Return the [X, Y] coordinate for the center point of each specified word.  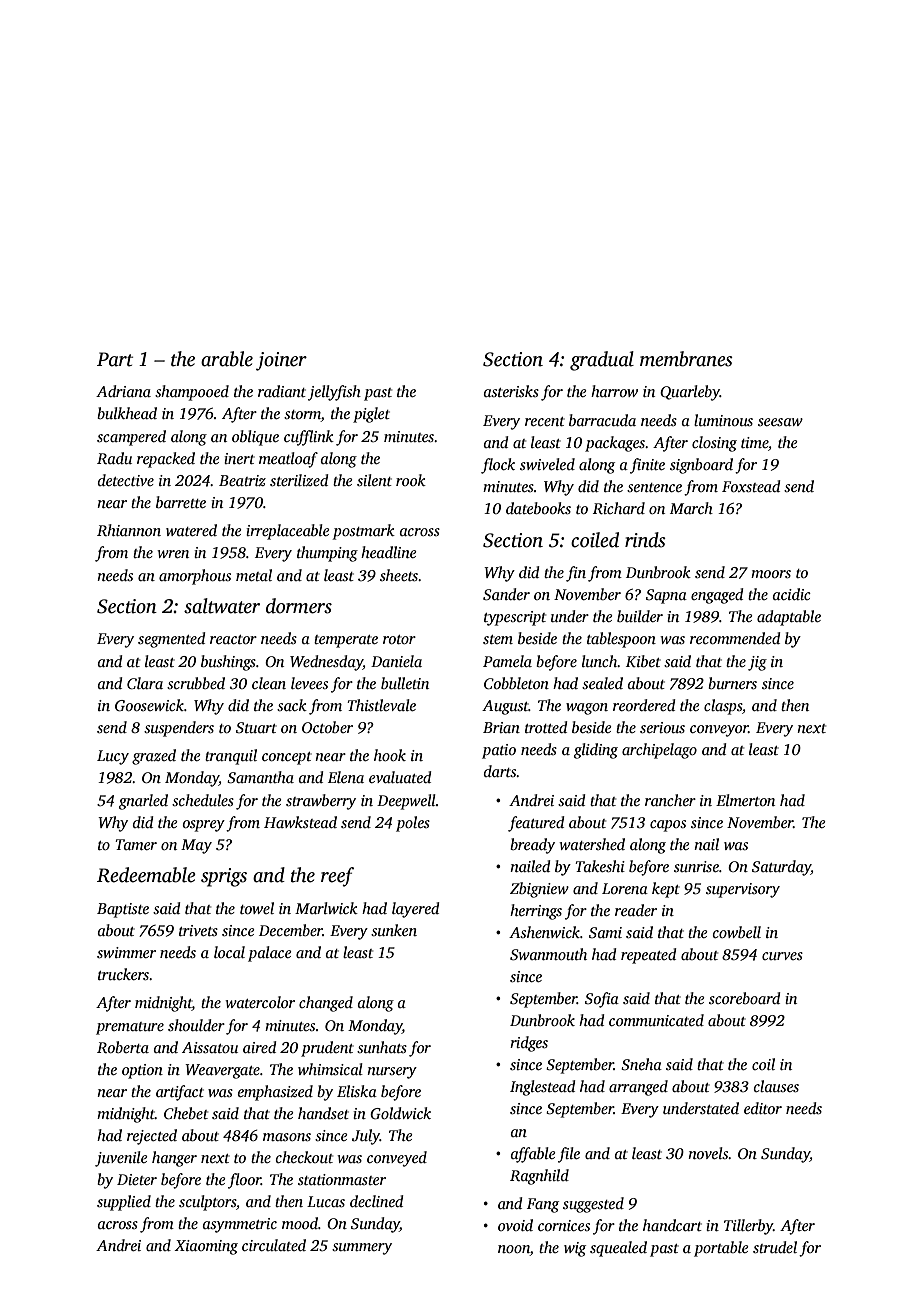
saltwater [222, 606]
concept [287, 758]
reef [337, 877]
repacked [166, 460]
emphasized [275, 1093]
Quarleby [690, 393]
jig [757, 663]
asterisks [511, 391]
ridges [529, 1044]
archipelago [659, 751]
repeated [648, 956]
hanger [174, 1159]
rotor [399, 639]
